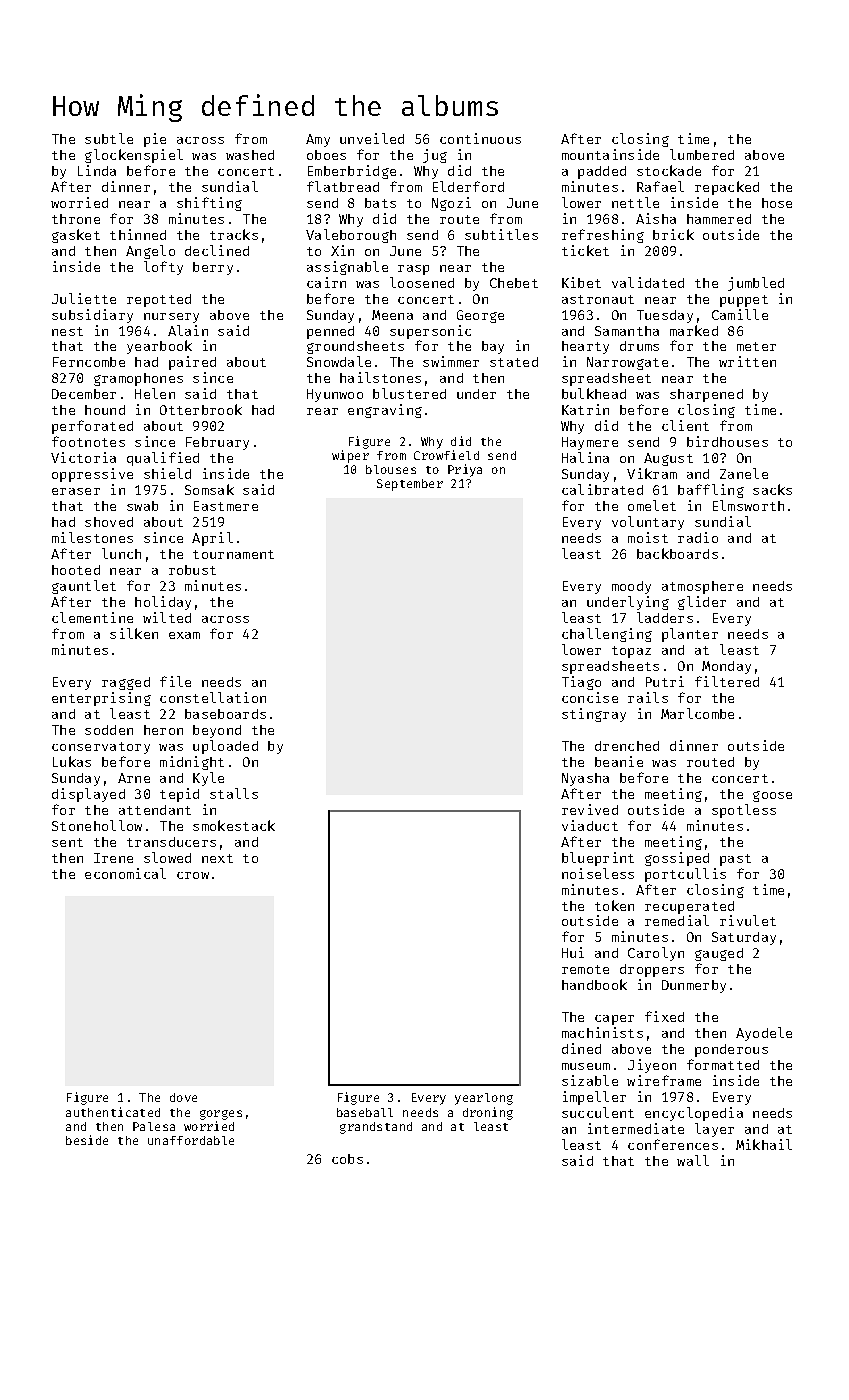 This document has width=849, height=1400. What do you see at coordinates (109, 138) in the document?
I see `subtle` at bounding box center [109, 138].
